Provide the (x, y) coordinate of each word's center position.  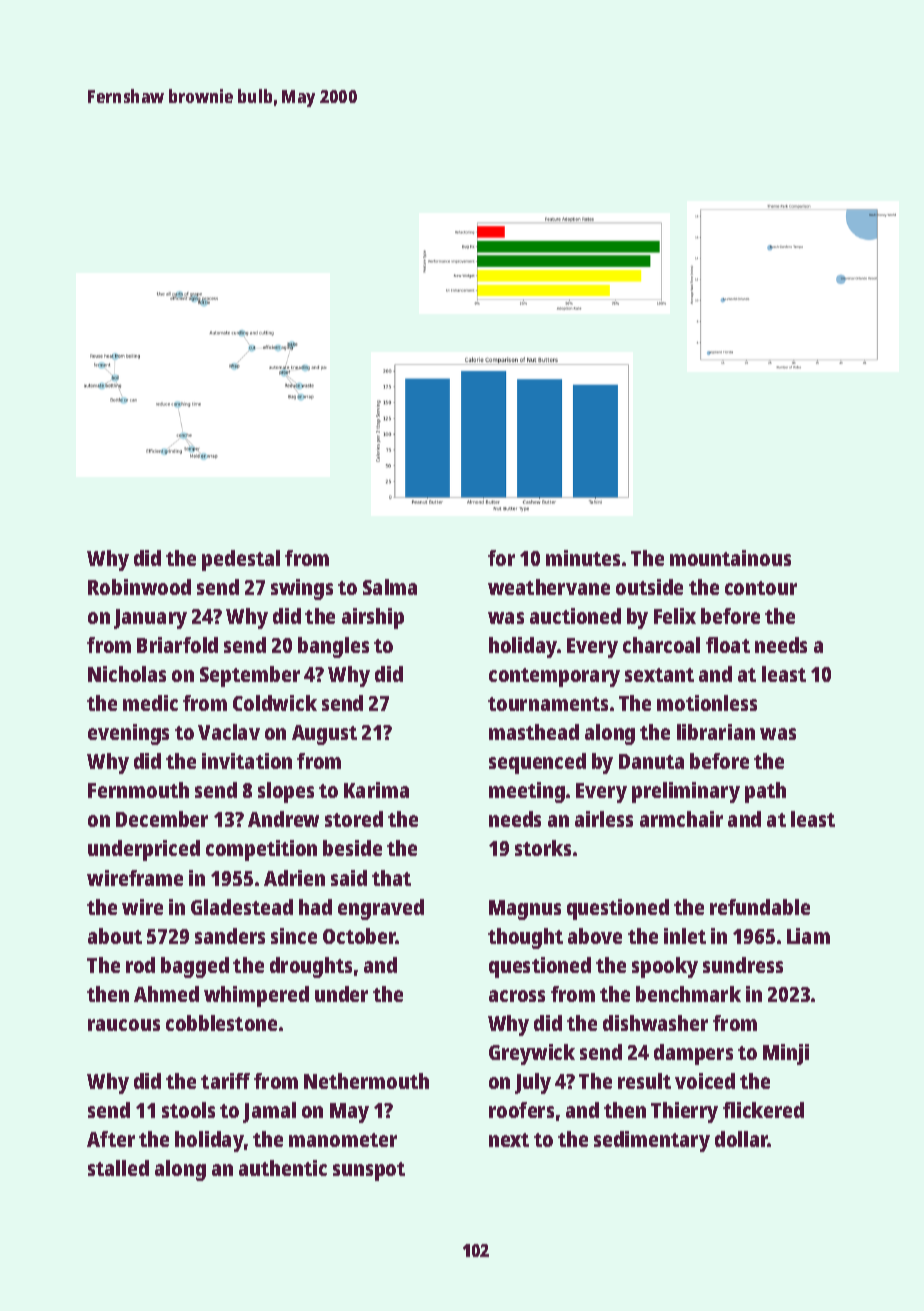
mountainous (730, 558)
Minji (786, 1054)
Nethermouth (366, 1081)
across (517, 996)
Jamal (269, 1112)
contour (761, 588)
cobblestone (221, 1023)
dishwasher (655, 1023)
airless (604, 819)
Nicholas (127, 674)
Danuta (651, 761)
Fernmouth (138, 790)
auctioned (575, 616)
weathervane (549, 587)
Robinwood (139, 587)
